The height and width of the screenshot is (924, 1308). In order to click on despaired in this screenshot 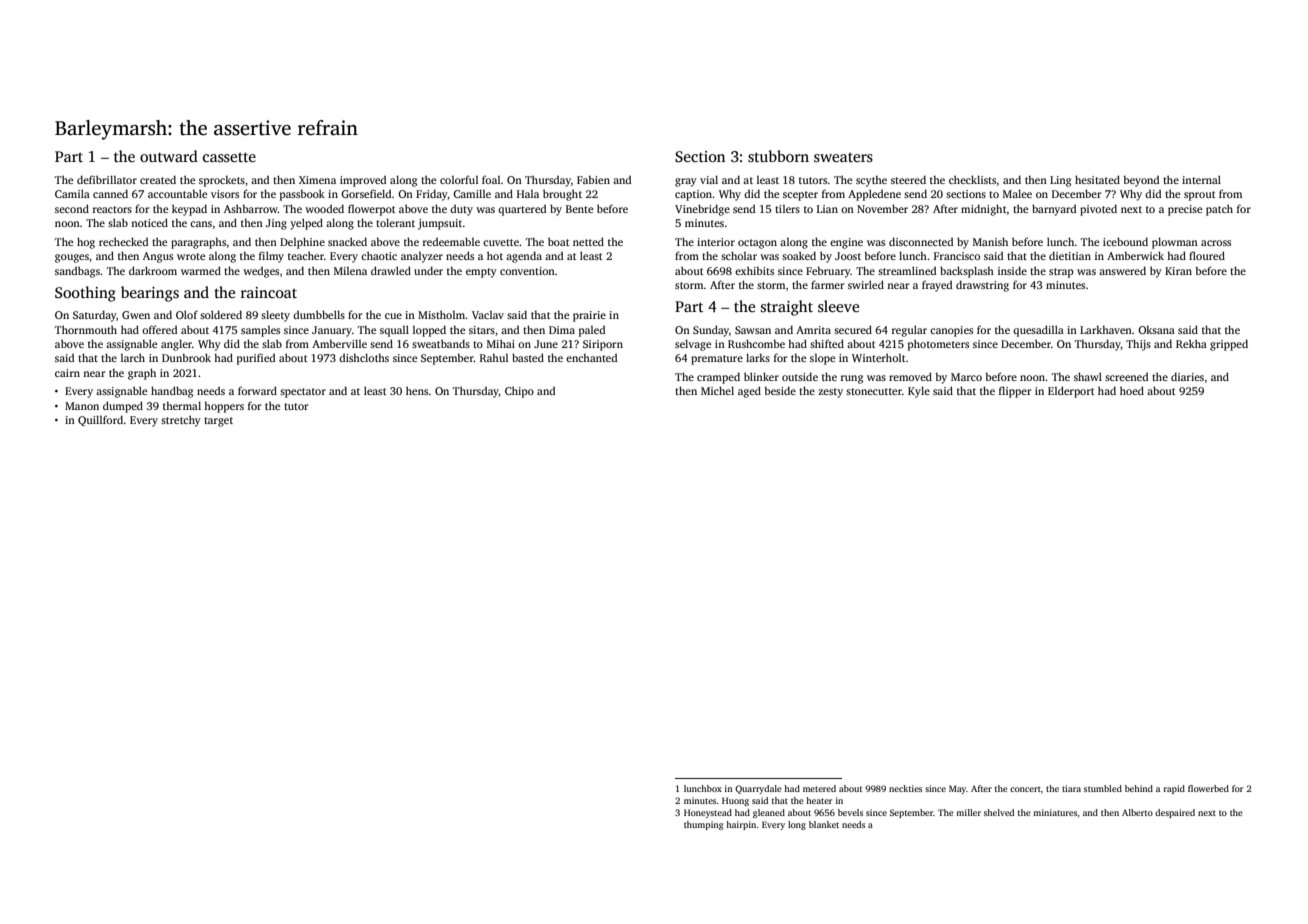, I will do `click(1175, 813)`.
